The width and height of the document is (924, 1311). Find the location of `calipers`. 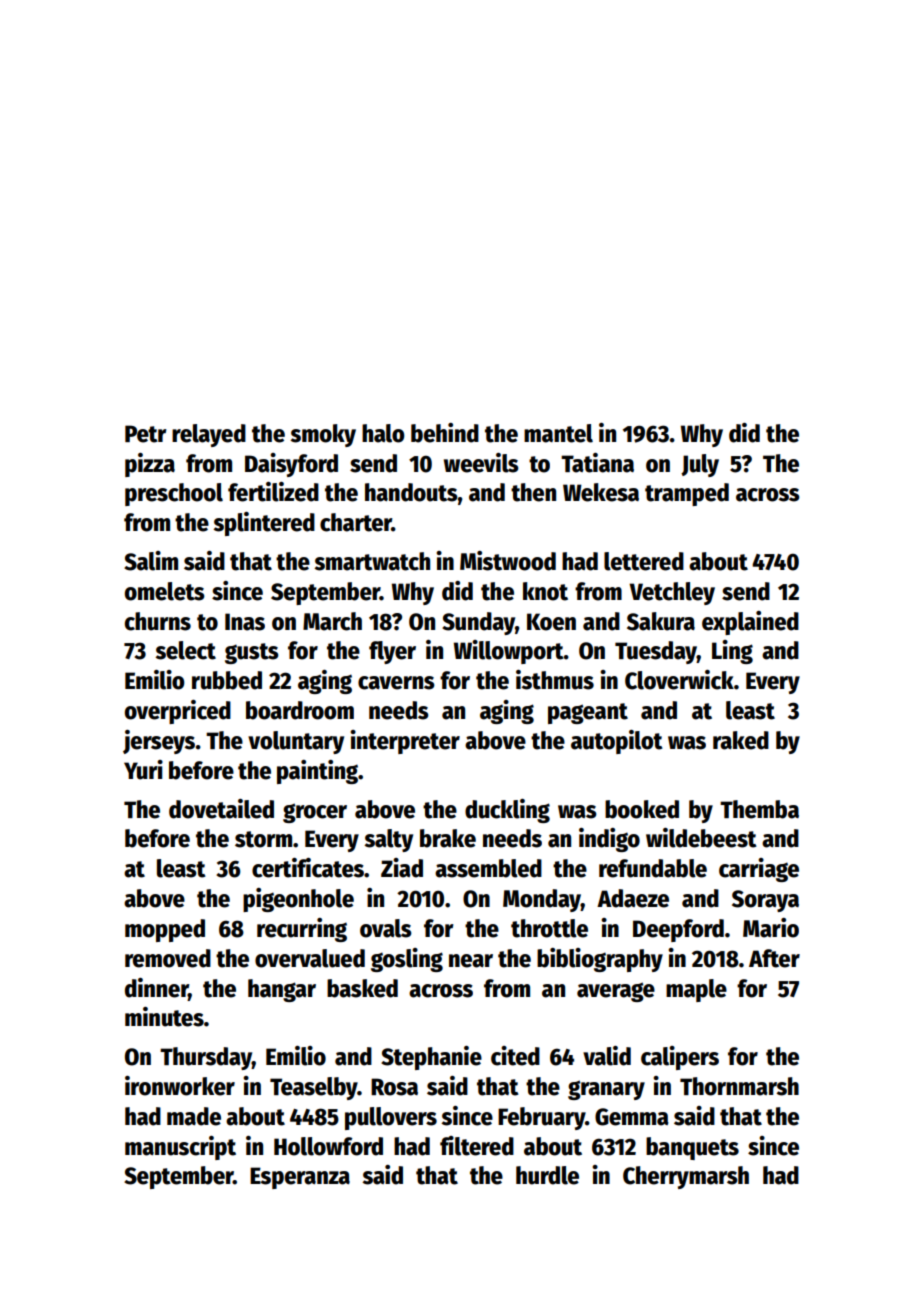

calipers is located at coordinates (680, 1058).
